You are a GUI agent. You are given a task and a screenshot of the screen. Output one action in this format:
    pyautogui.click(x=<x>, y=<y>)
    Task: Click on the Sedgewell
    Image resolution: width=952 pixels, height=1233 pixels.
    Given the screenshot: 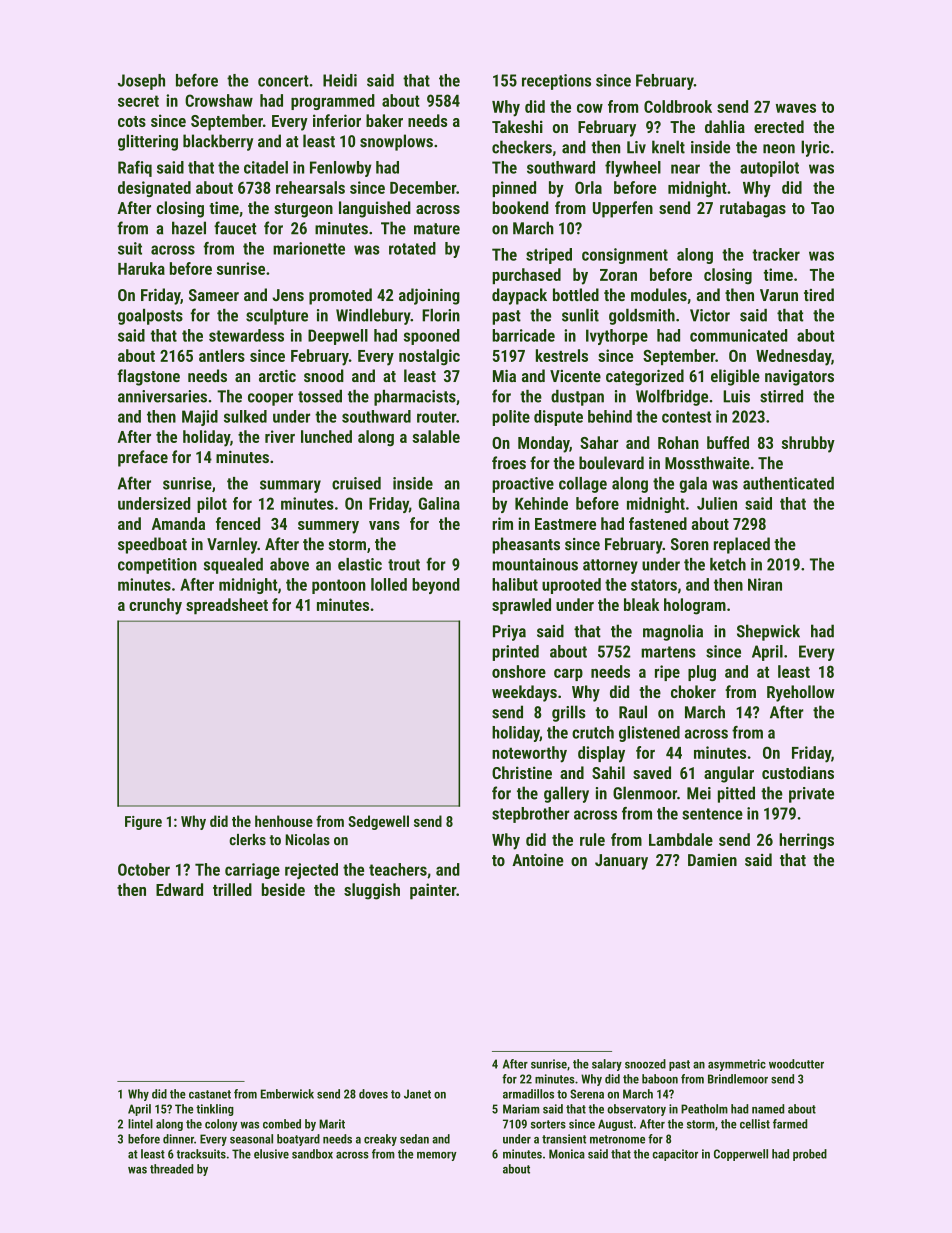 What is the action you would take?
    pyautogui.click(x=378, y=822)
